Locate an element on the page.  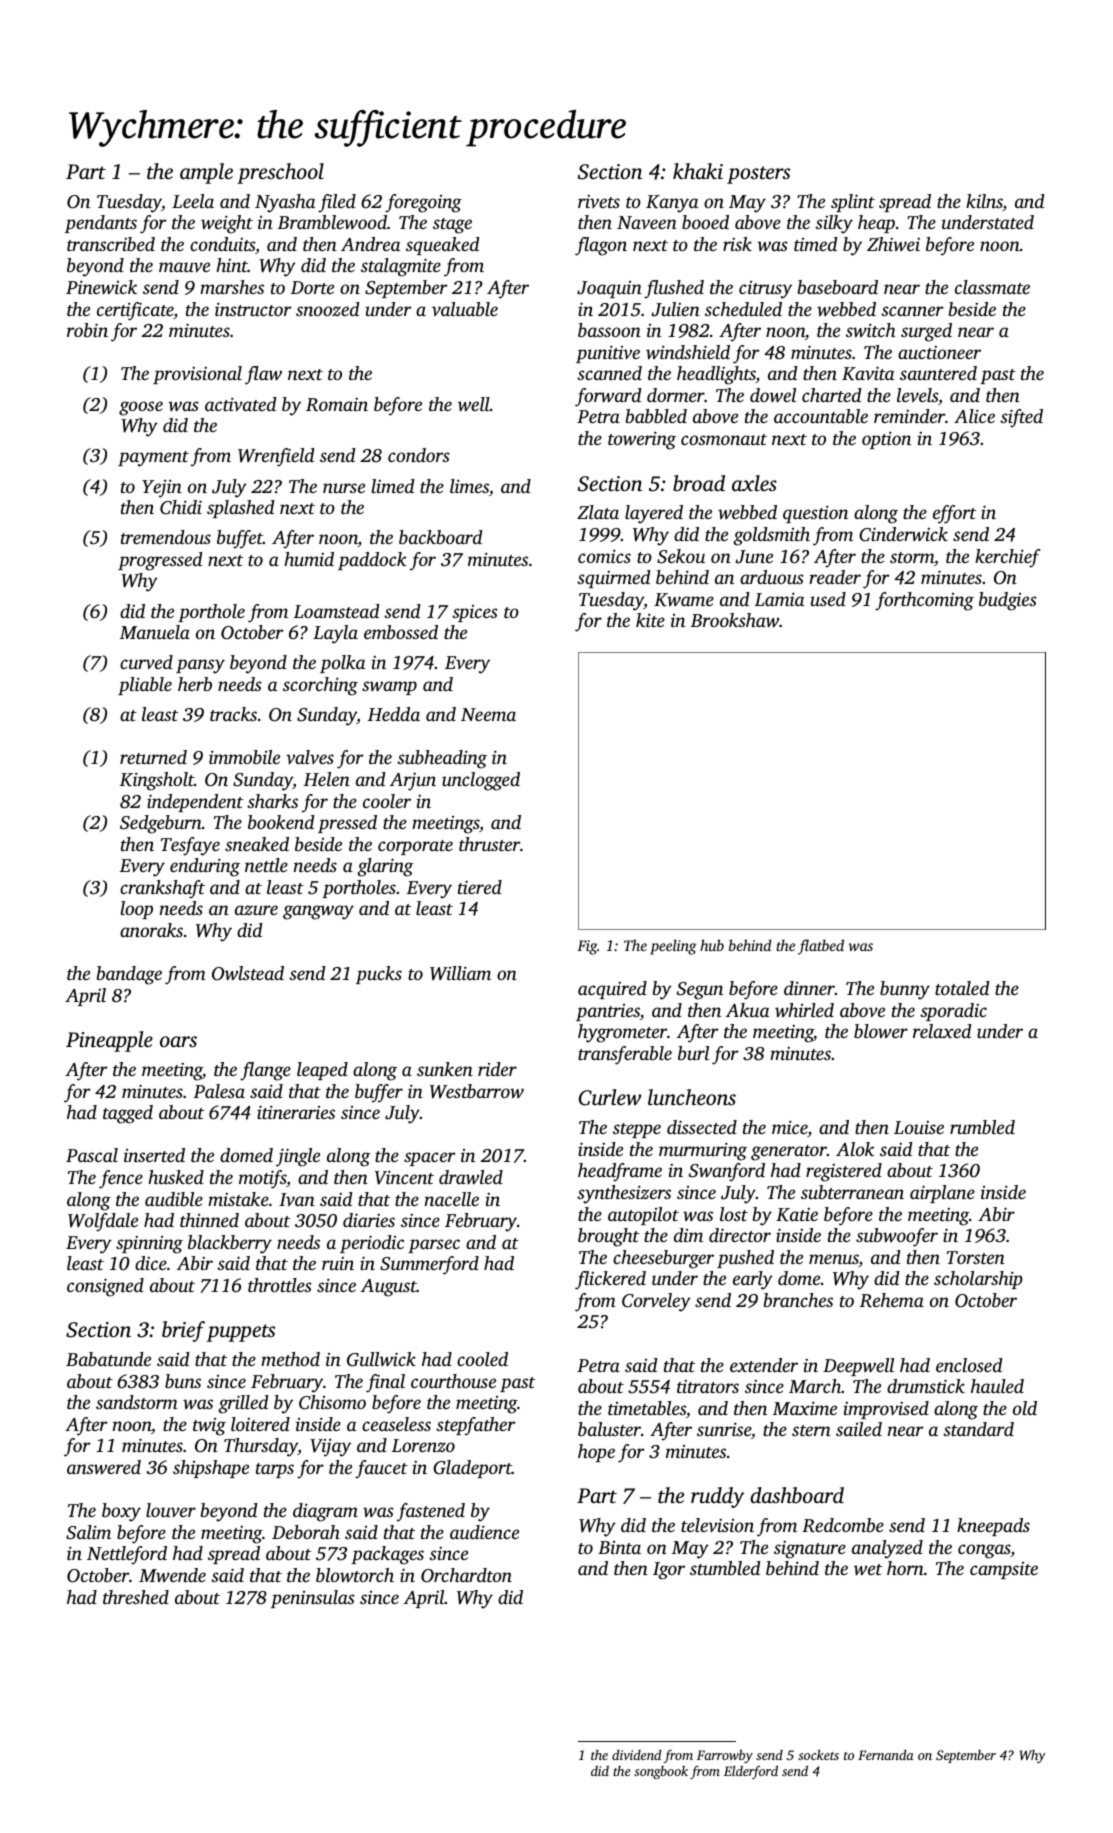
rivets is located at coordinates (599, 201).
